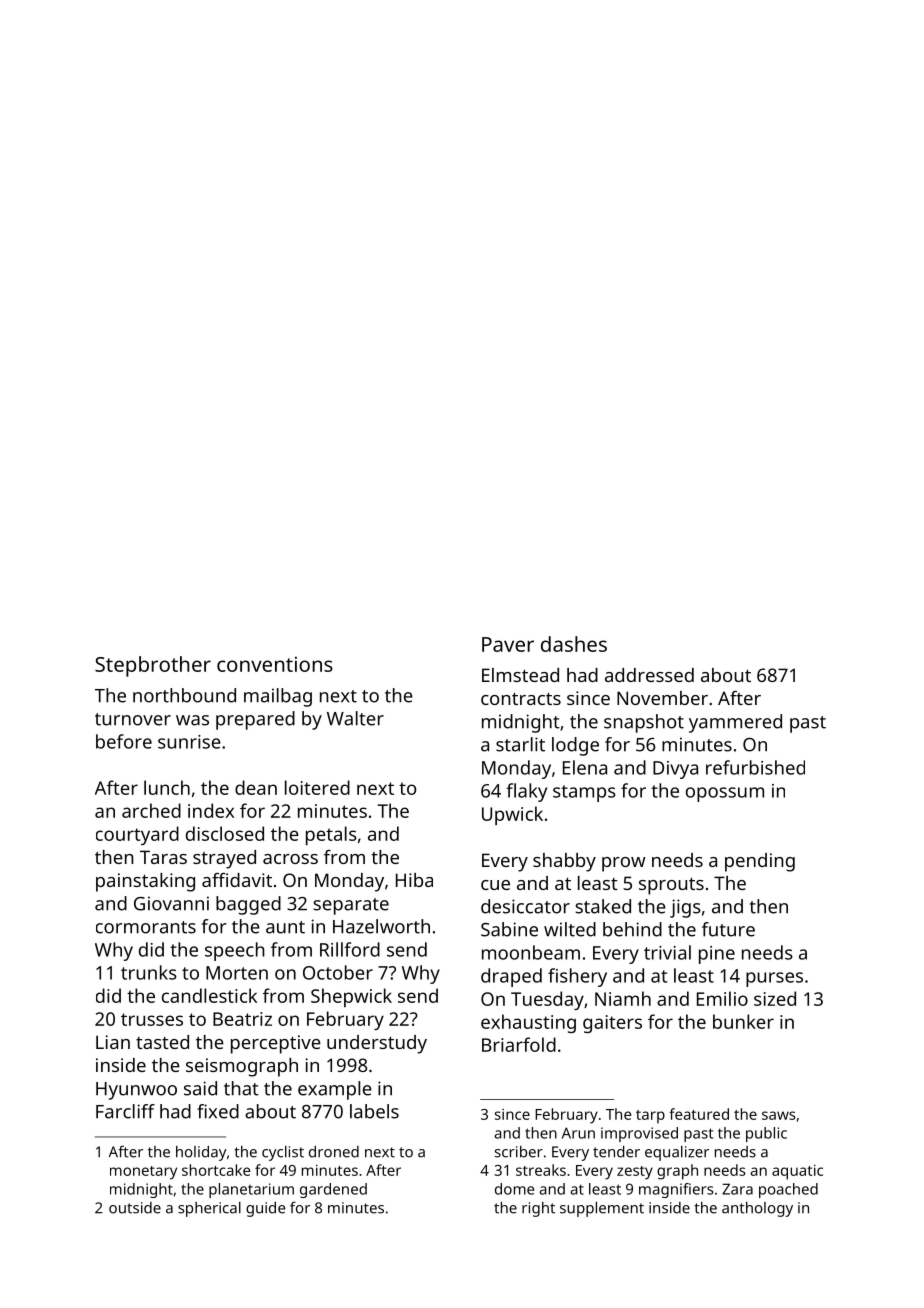 Image resolution: width=924 pixels, height=1308 pixels. I want to click on yammered, so click(735, 723).
